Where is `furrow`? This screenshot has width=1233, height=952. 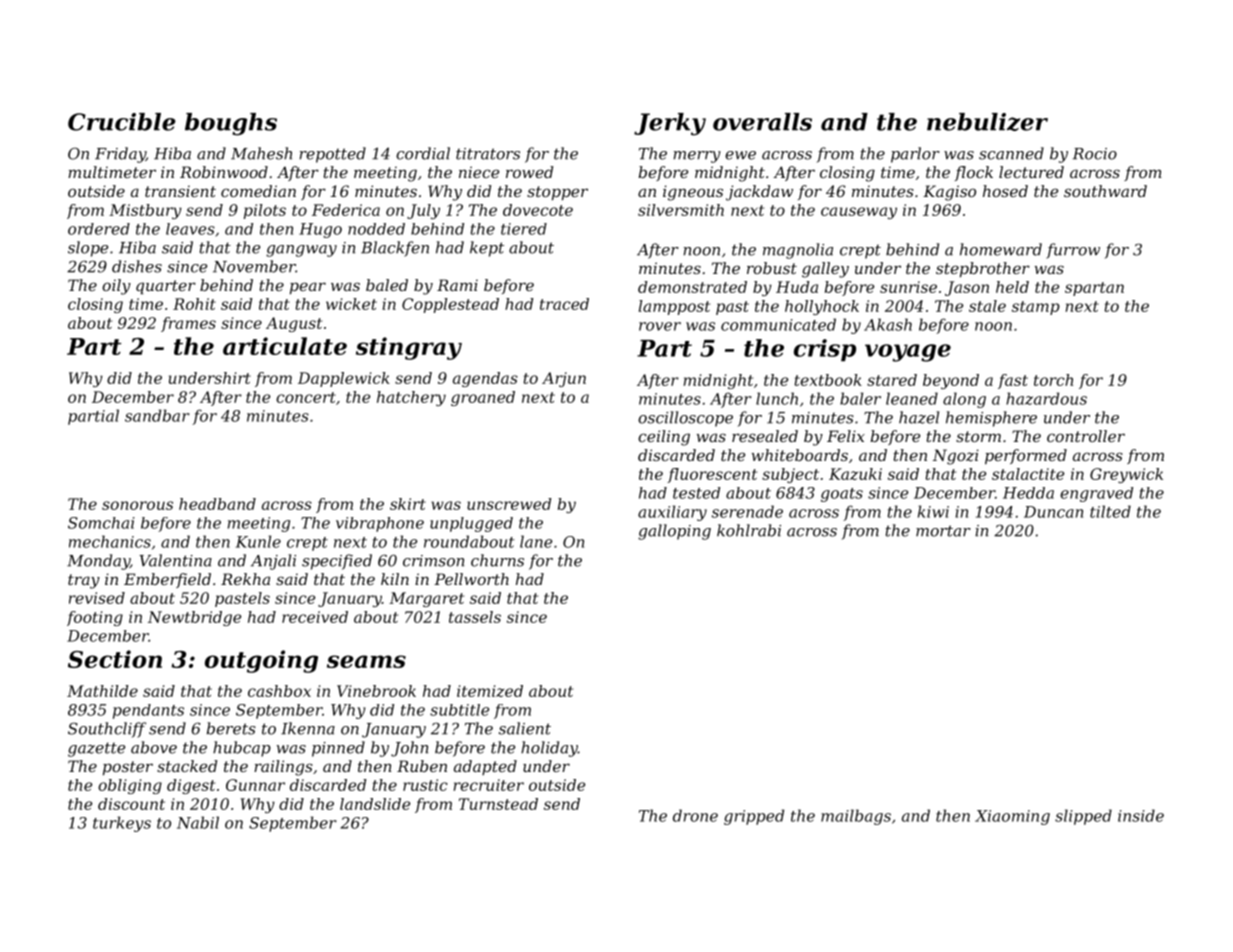 furrow is located at coordinates (1073, 251).
